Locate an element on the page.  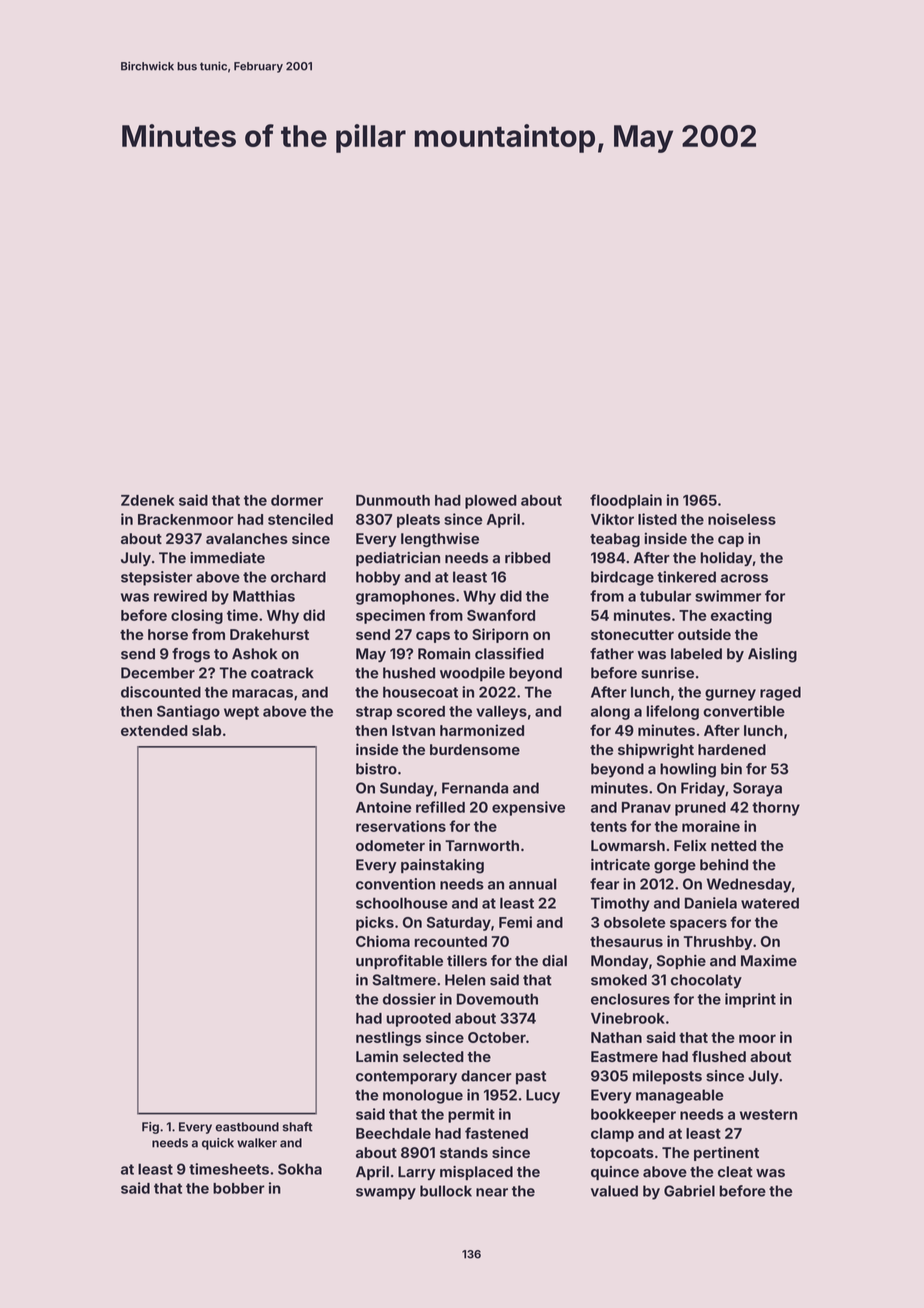
Dunmouth is located at coordinates (393, 500).
